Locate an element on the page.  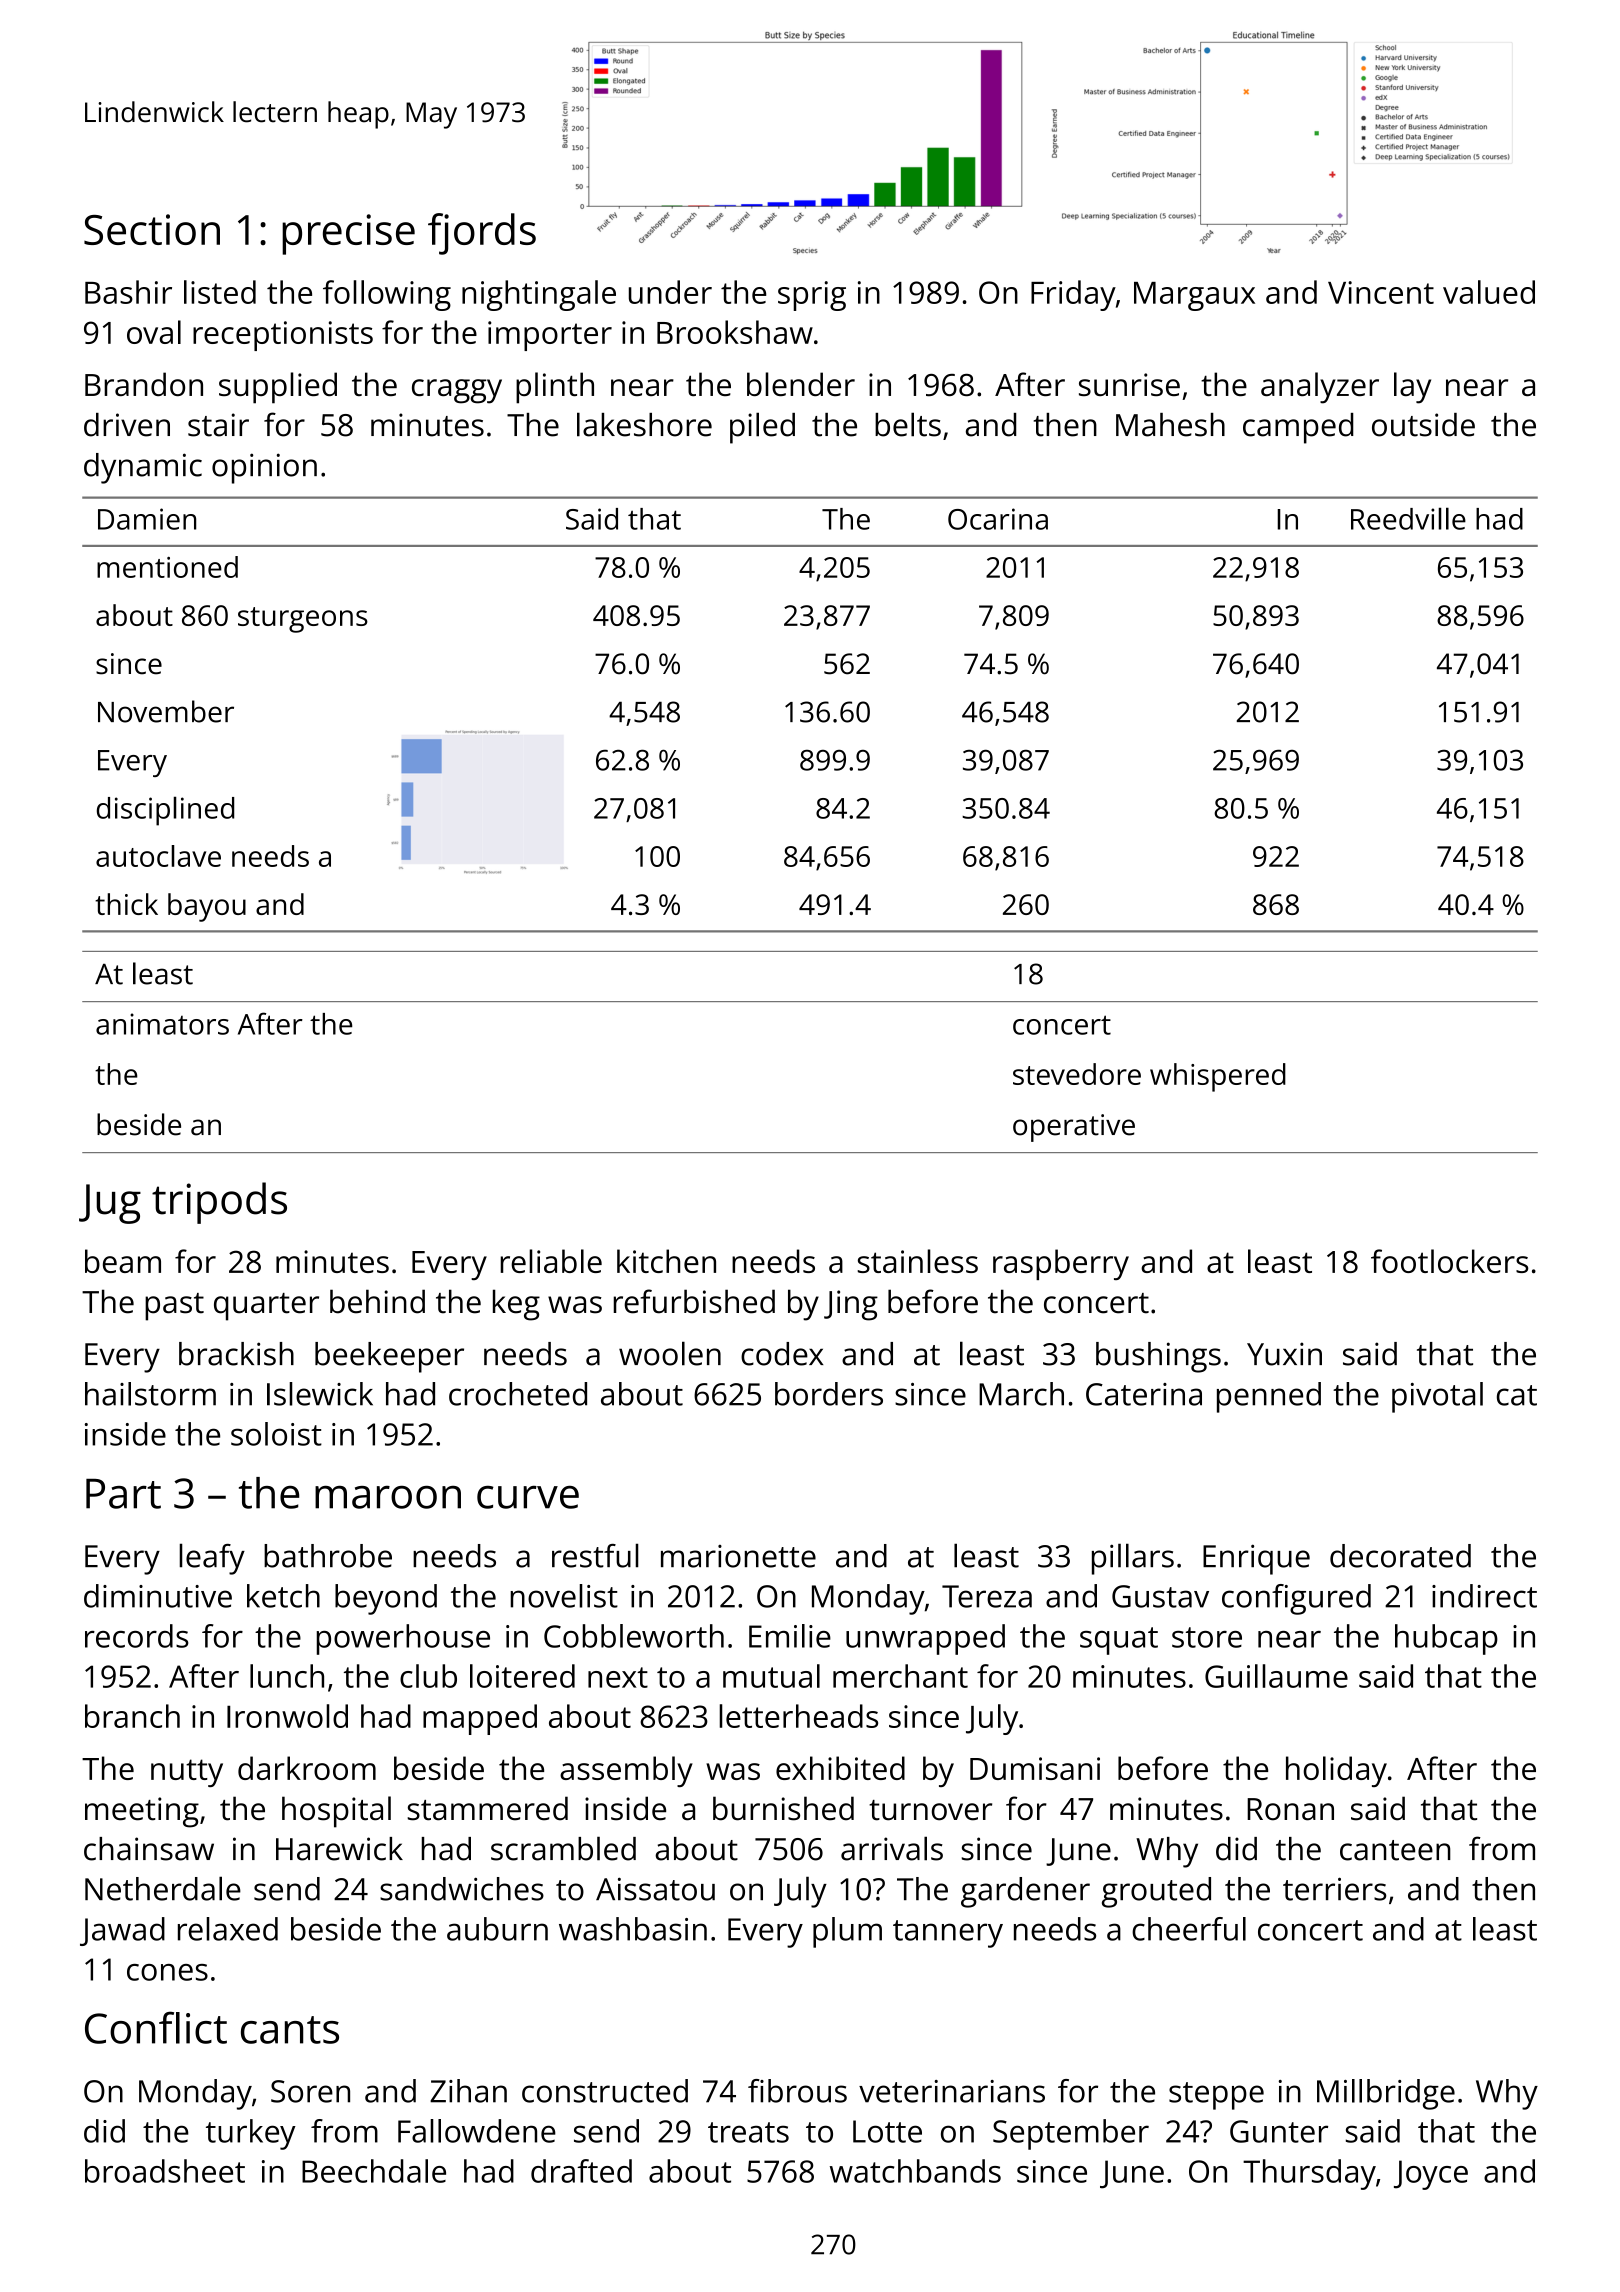
Millbridge is located at coordinates (1386, 2094).
